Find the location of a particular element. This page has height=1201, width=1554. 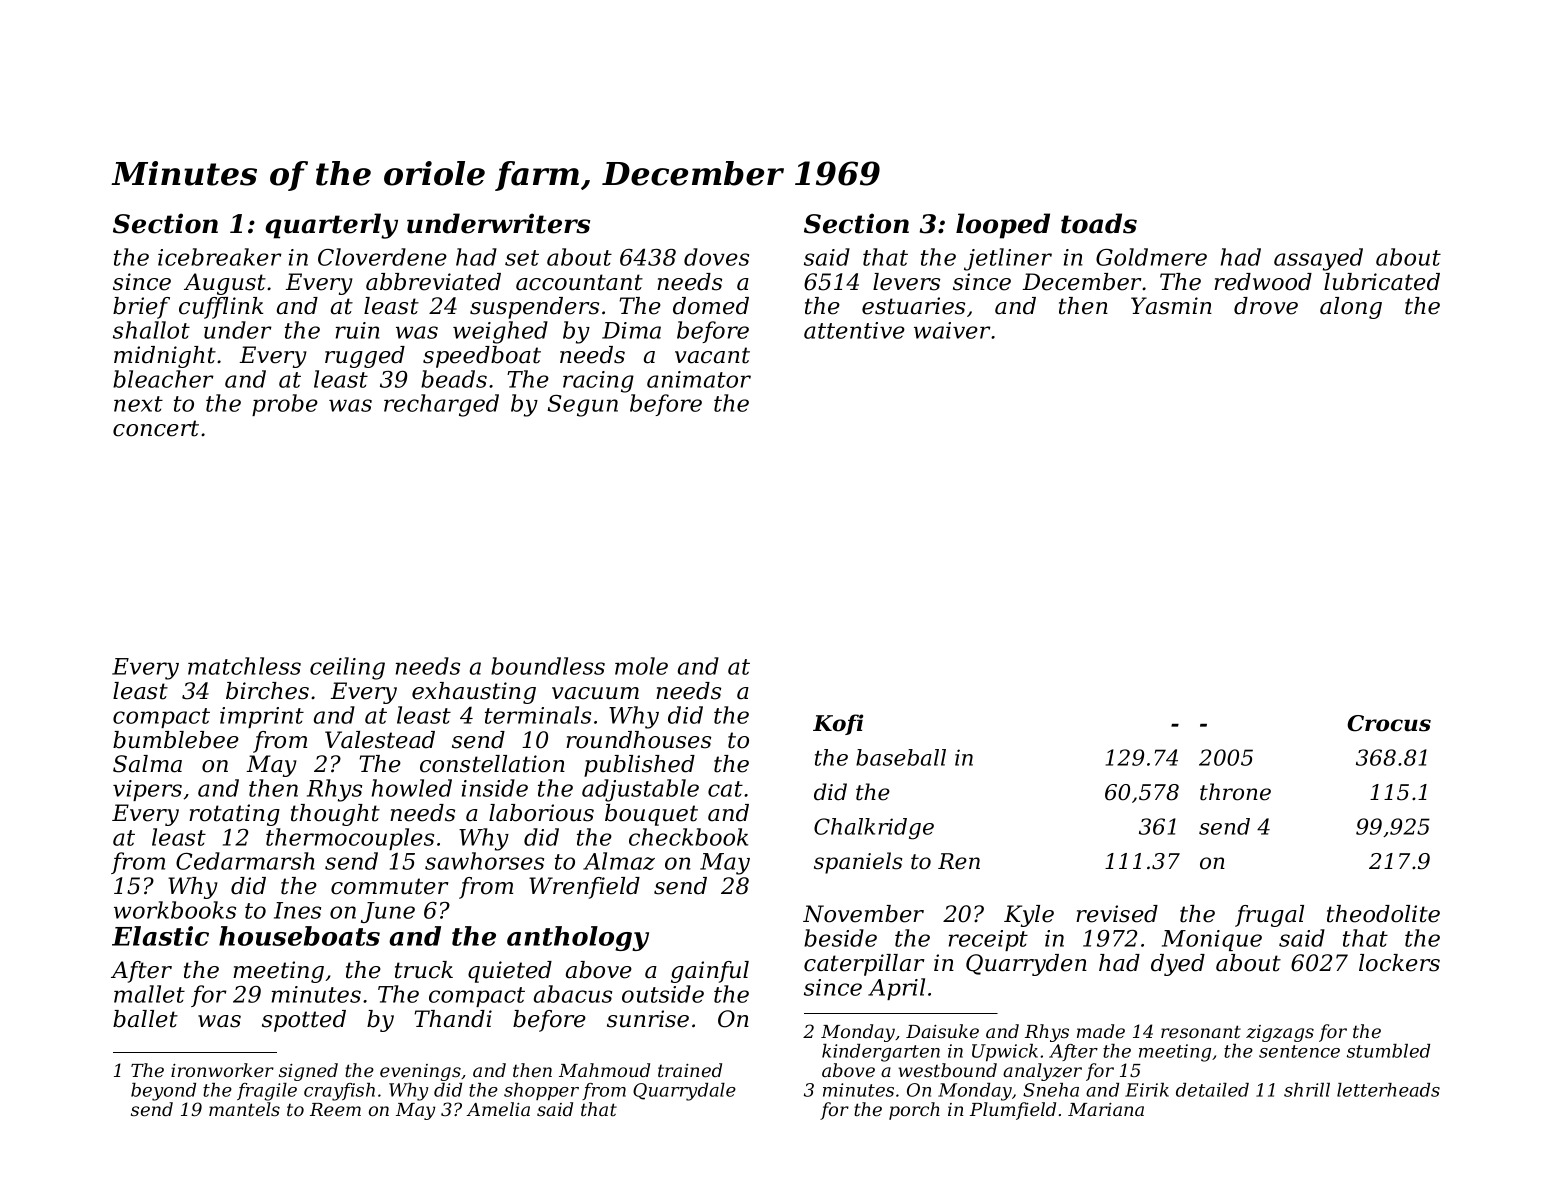

Segun is located at coordinates (583, 406).
